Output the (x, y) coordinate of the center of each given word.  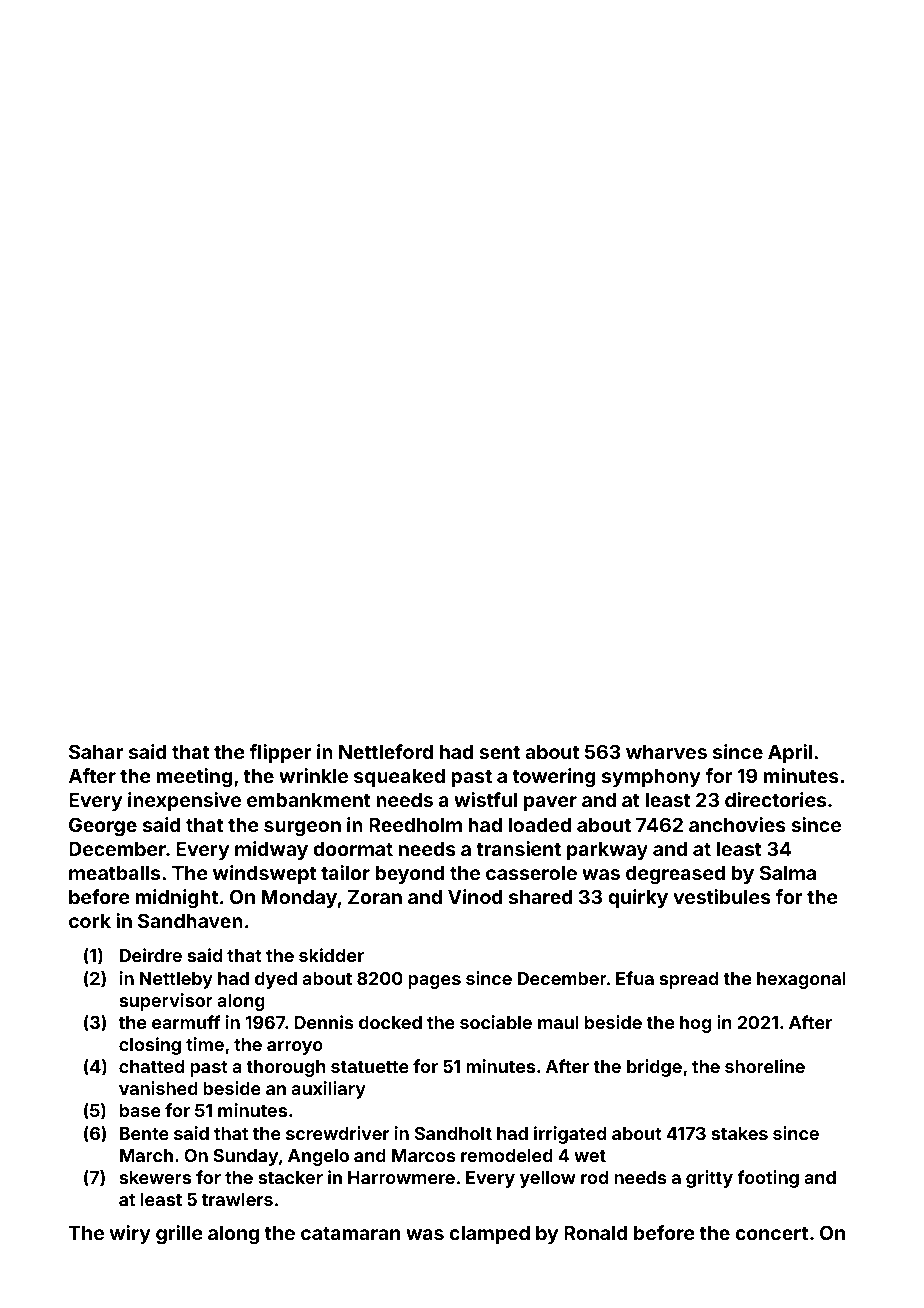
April (790, 753)
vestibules (722, 896)
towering (554, 777)
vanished (158, 1088)
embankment (309, 800)
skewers (155, 1177)
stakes (739, 1133)
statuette (370, 1067)
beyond (409, 875)
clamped (490, 1235)
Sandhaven (190, 920)
